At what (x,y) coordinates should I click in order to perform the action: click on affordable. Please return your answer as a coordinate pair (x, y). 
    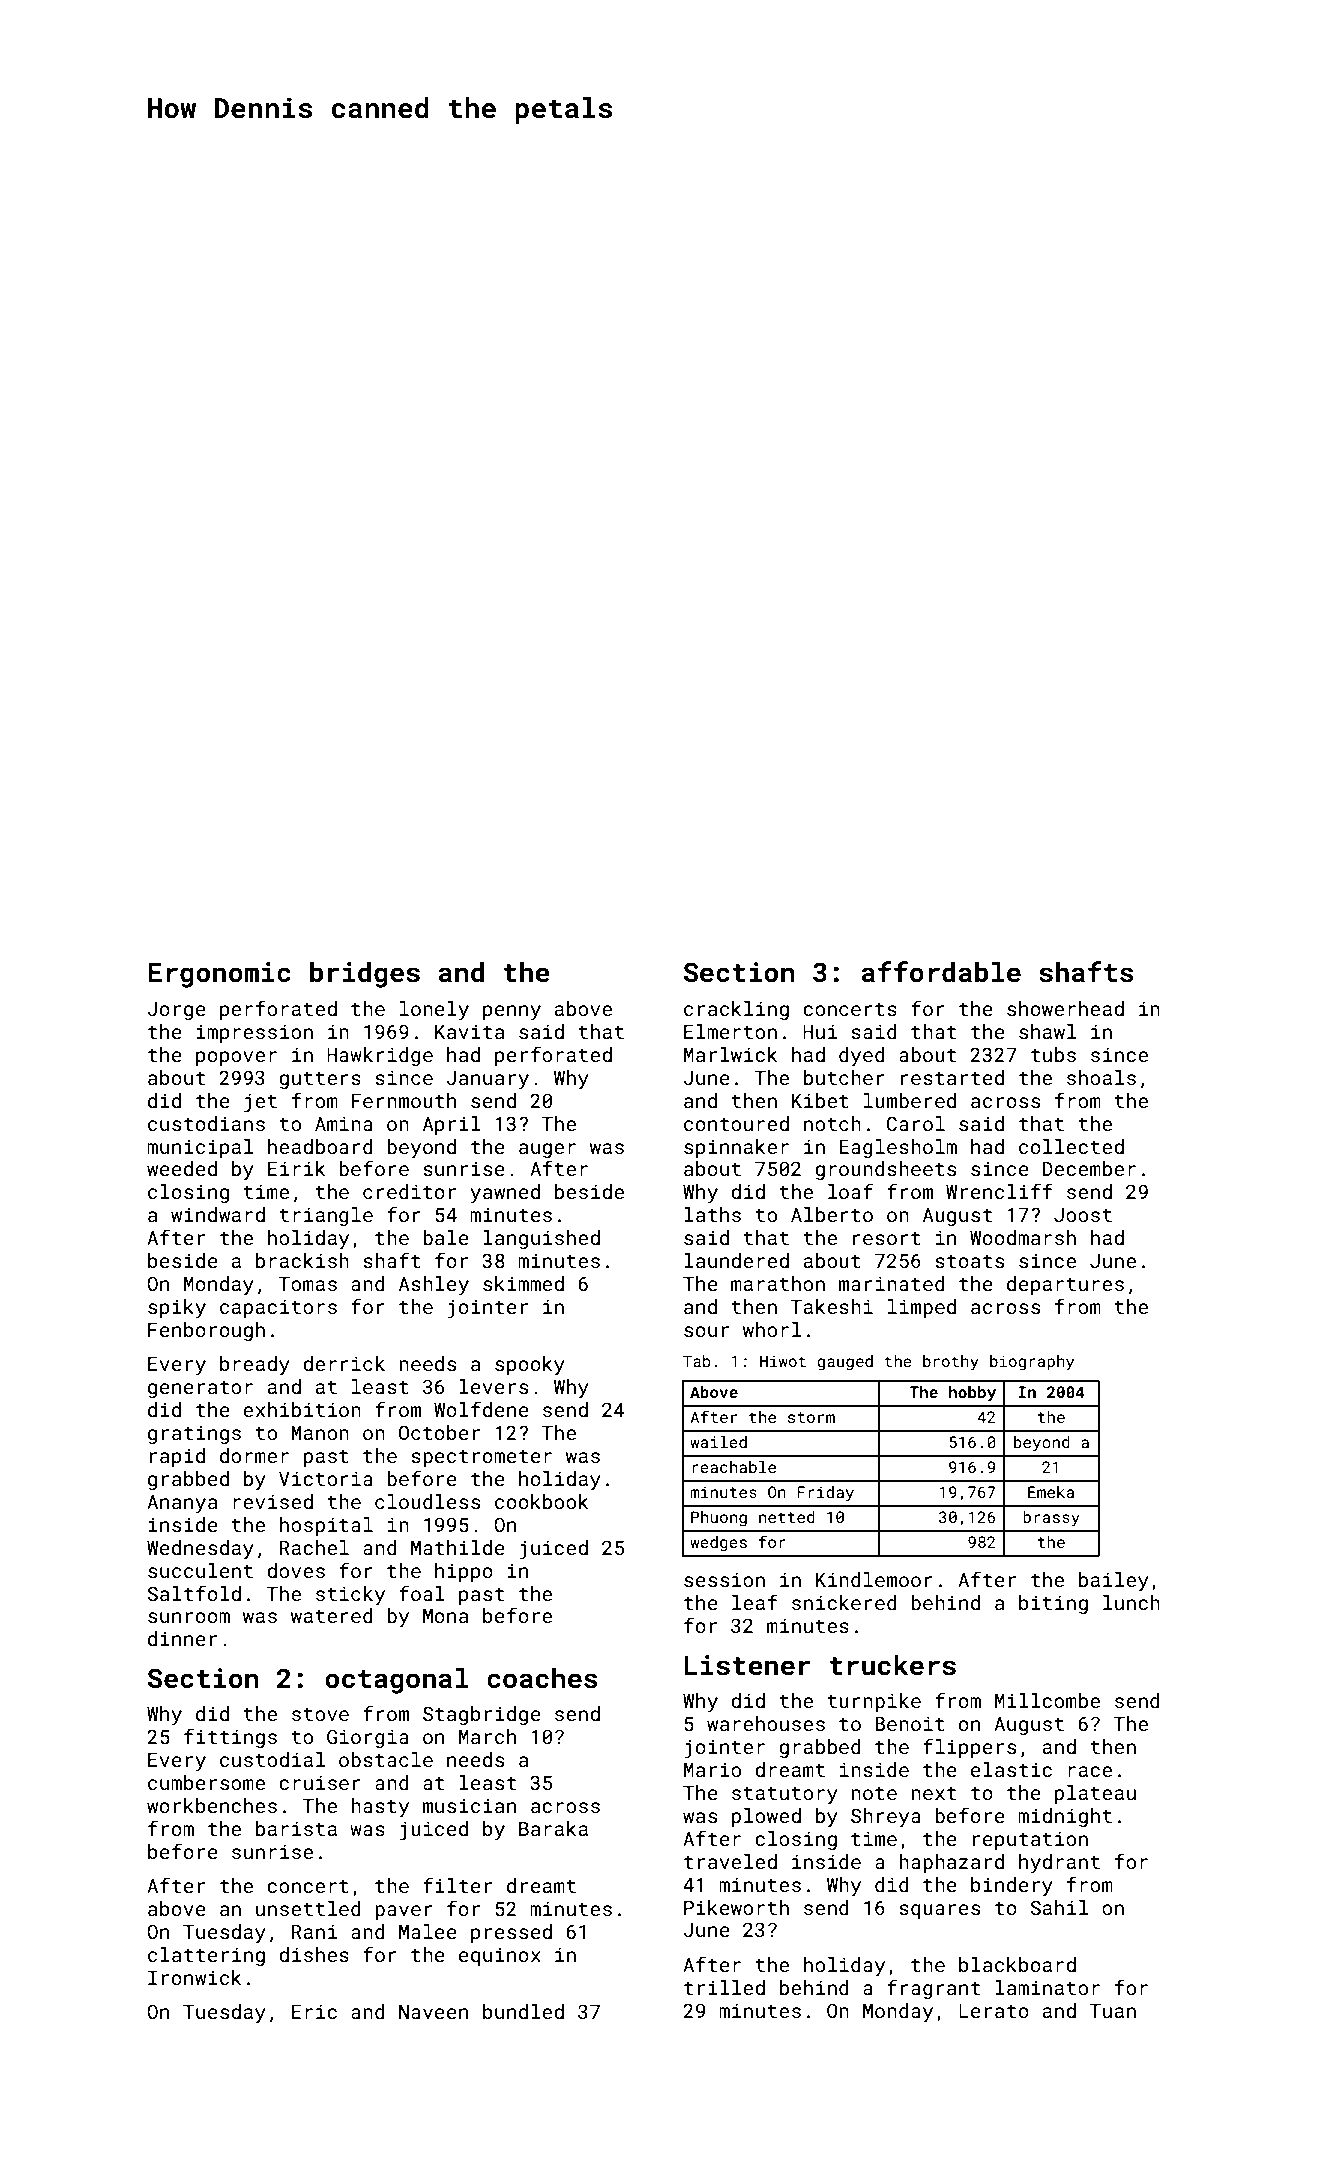
    Looking at the image, I should click on (941, 972).
